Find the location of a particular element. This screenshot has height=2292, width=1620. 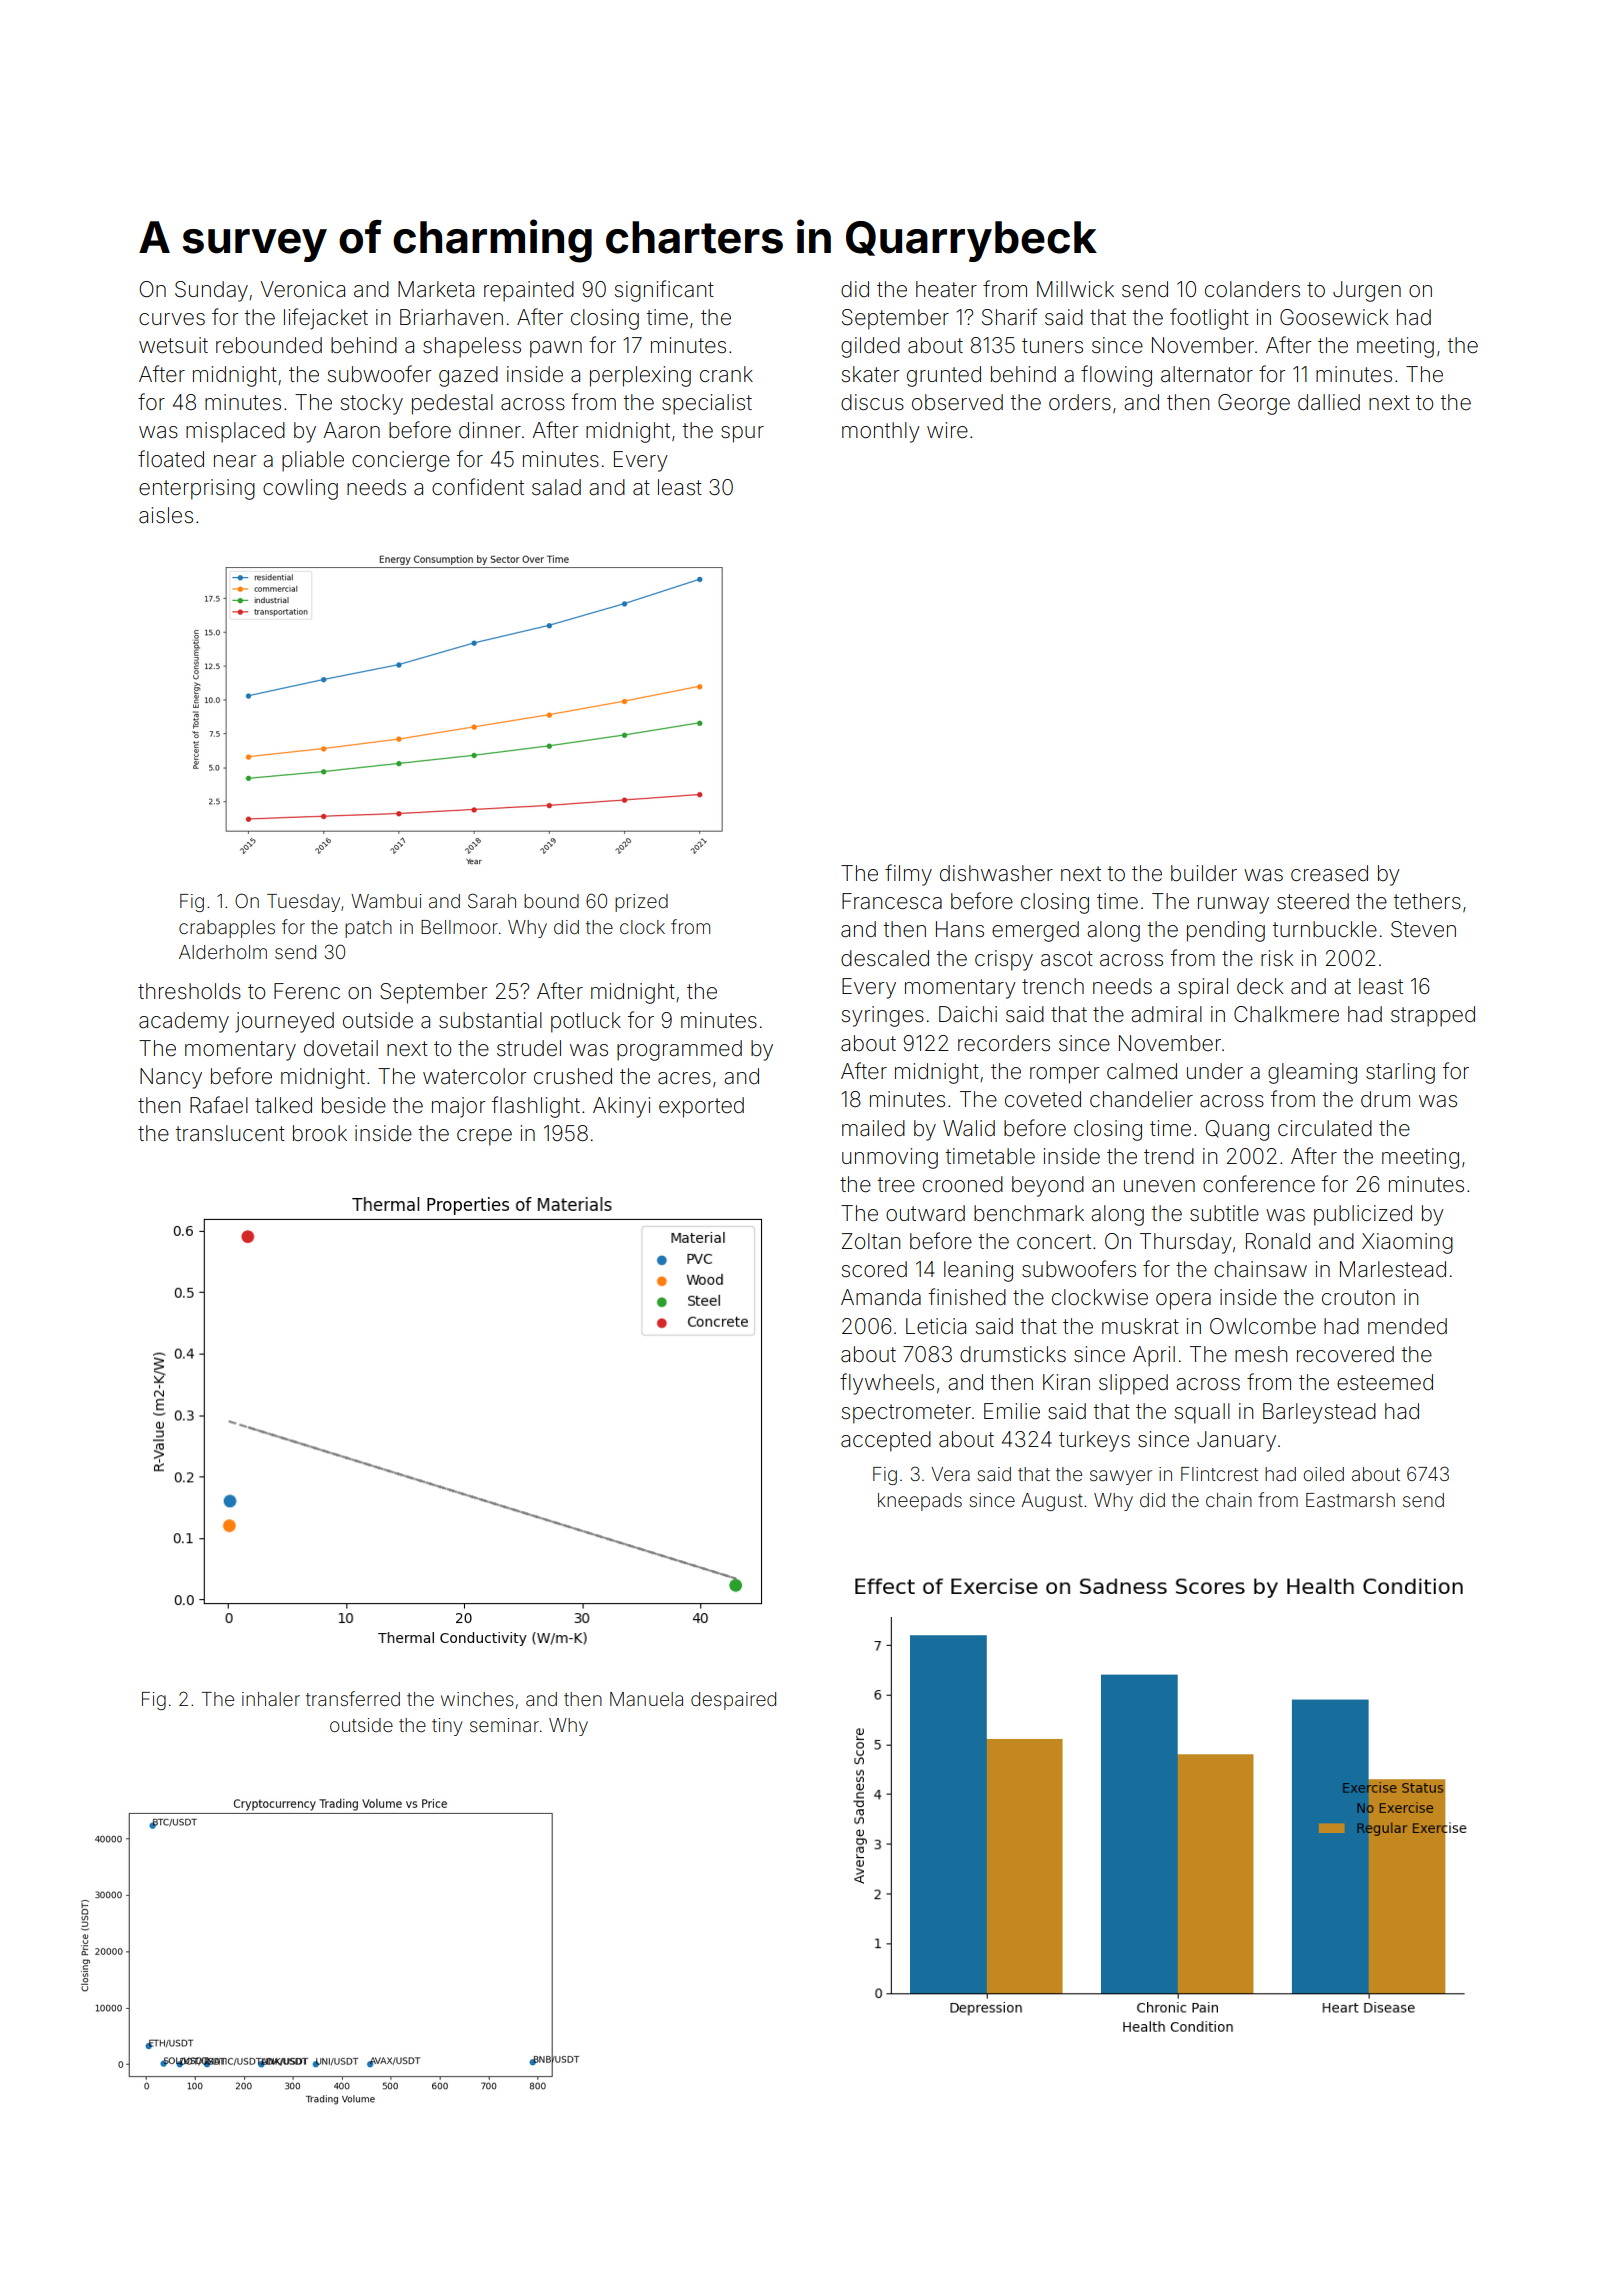

accepted is located at coordinates (886, 1441).
